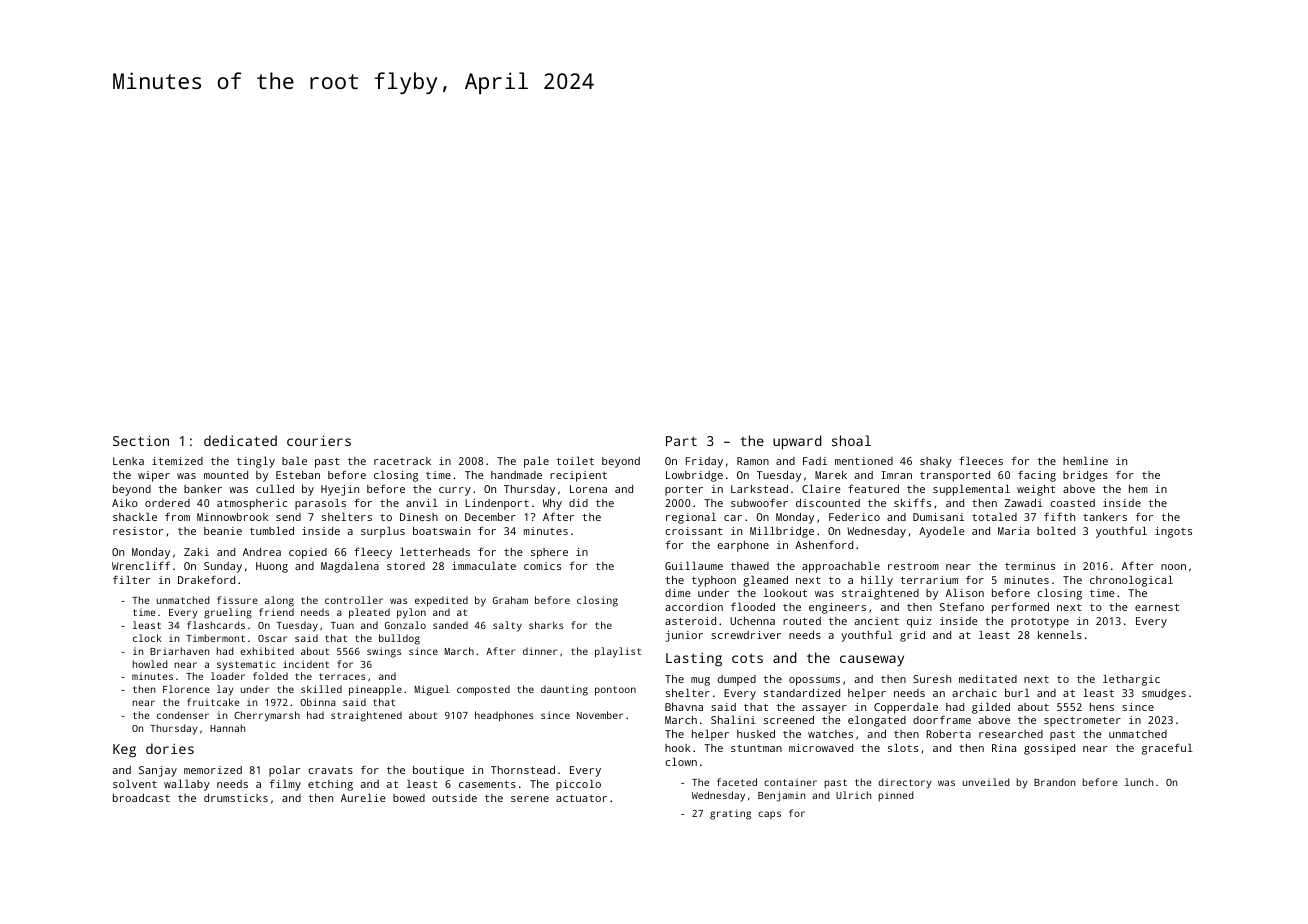 This image has height=924, width=1308. What do you see at coordinates (1072, 503) in the image?
I see `coasted` at bounding box center [1072, 503].
